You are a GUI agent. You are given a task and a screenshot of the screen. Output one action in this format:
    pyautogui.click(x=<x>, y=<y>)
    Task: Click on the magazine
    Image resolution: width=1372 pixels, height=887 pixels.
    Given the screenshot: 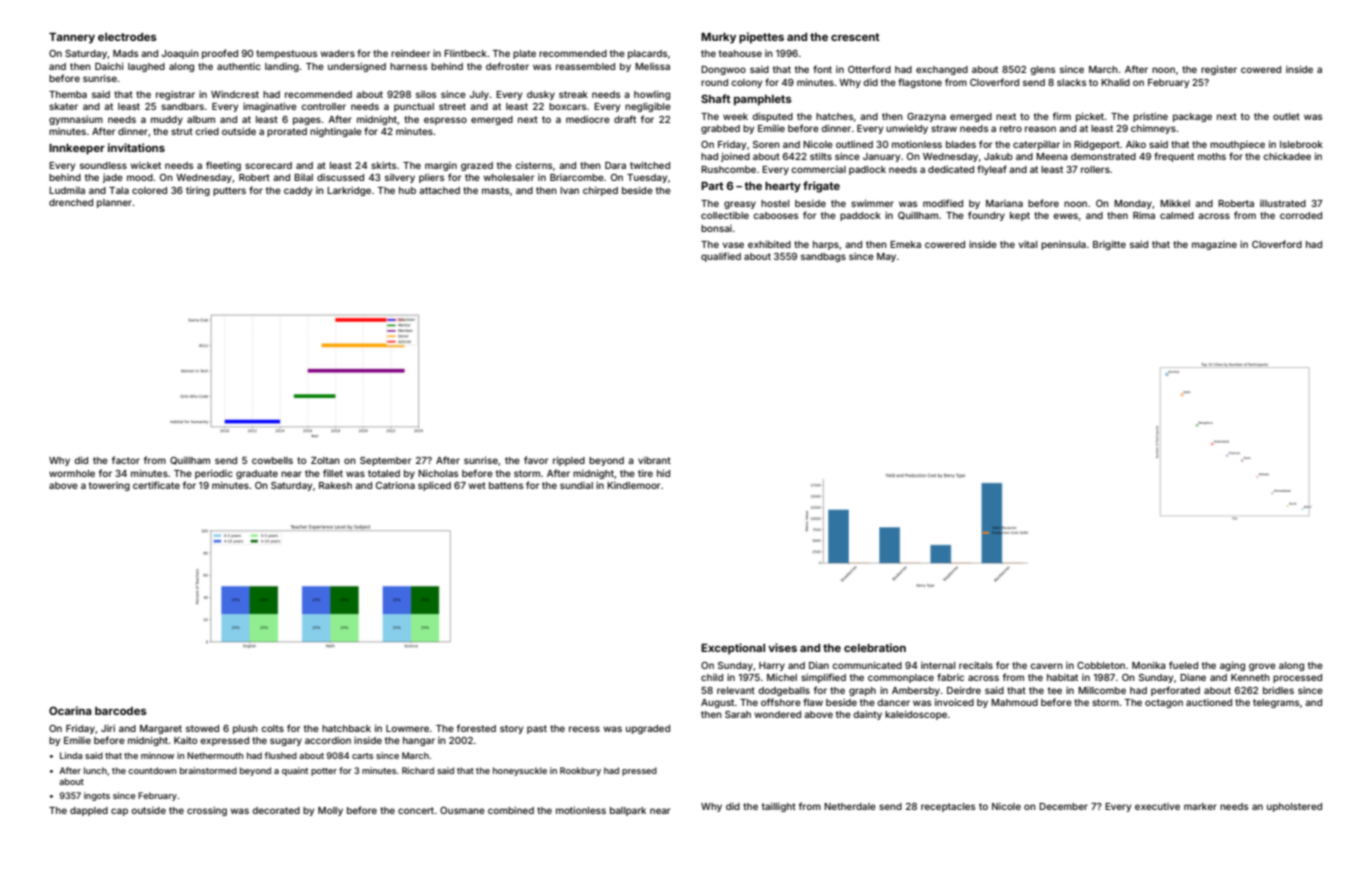 What is the action you would take?
    pyautogui.click(x=1214, y=245)
